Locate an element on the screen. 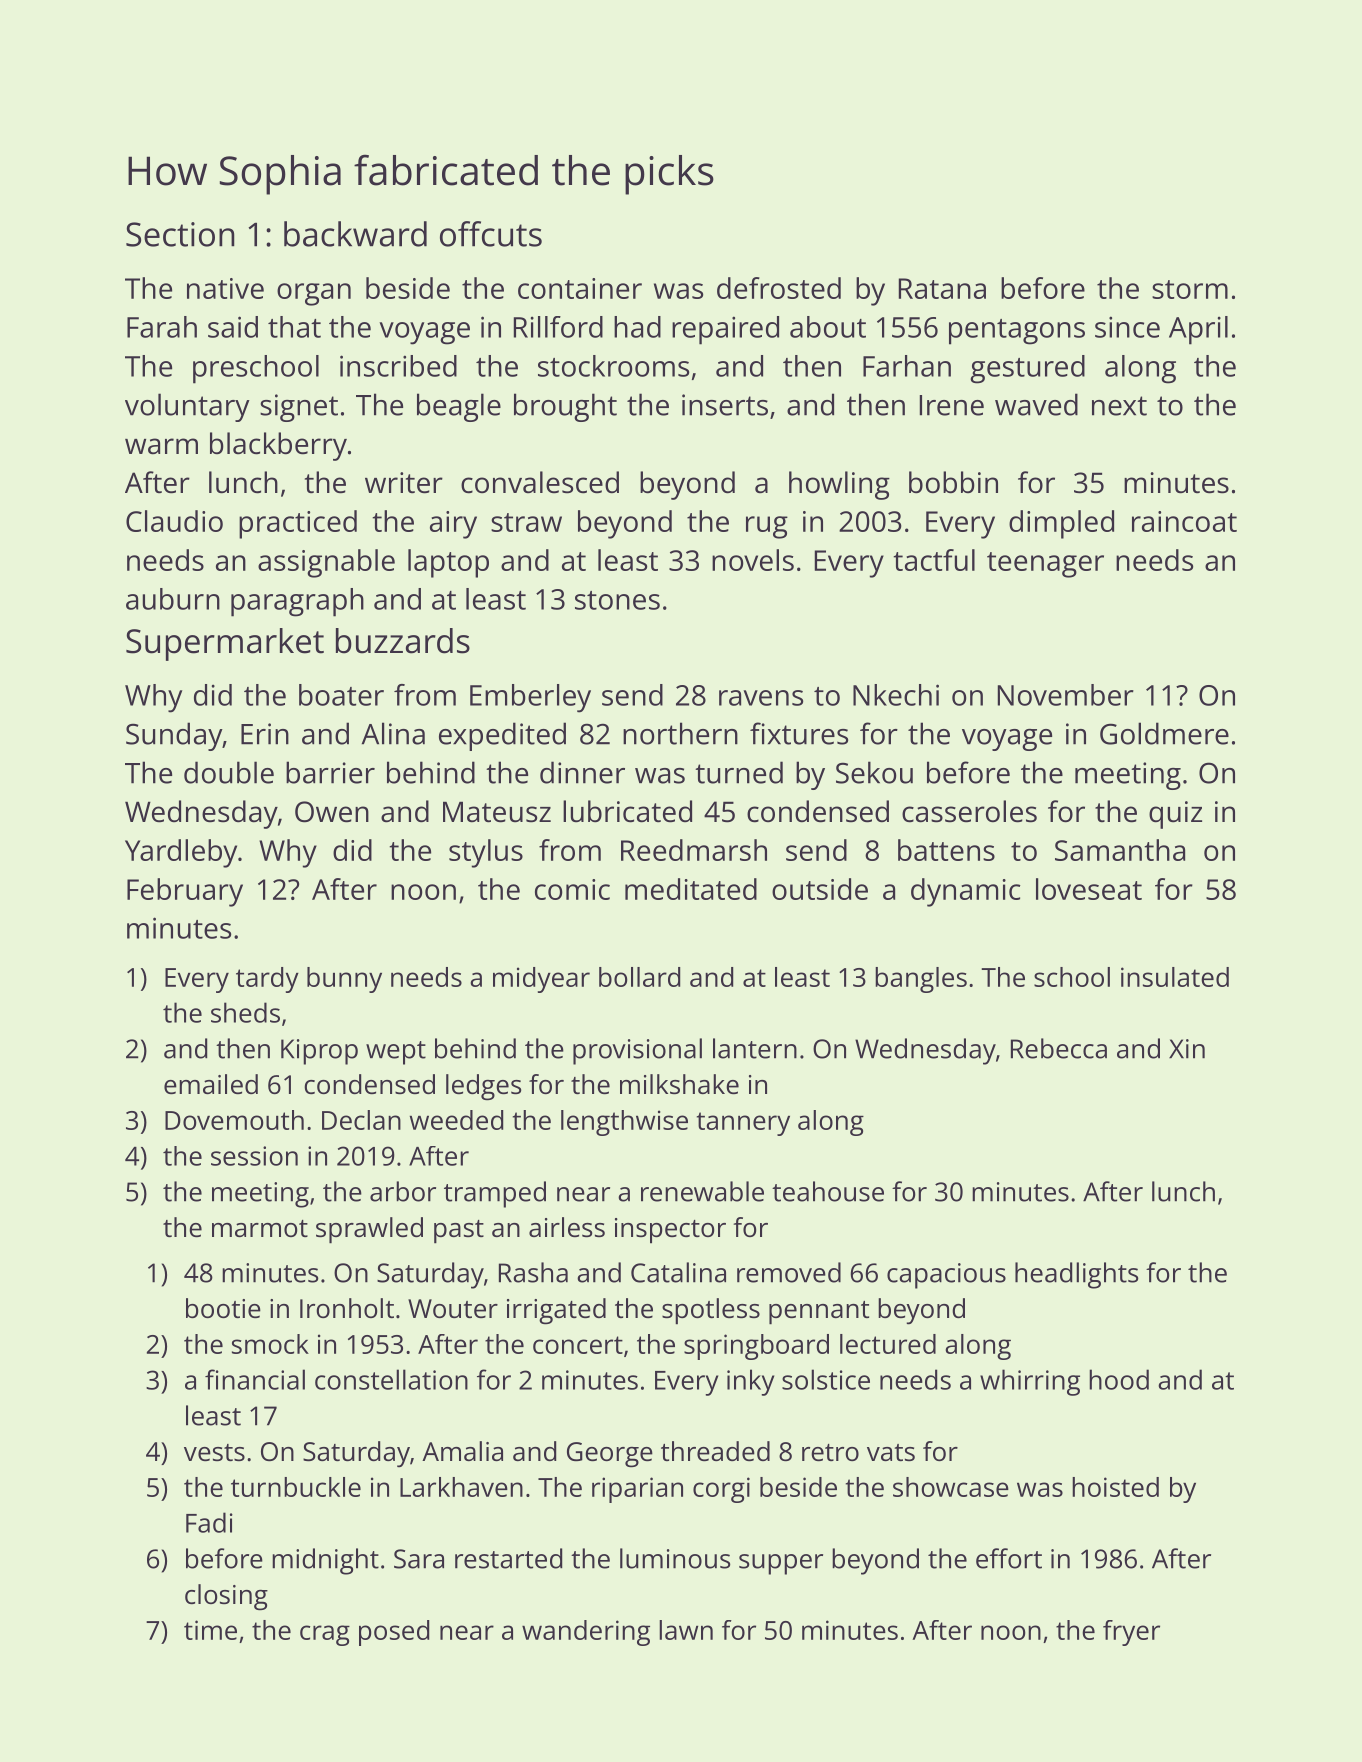 Image resolution: width=1362 pixels, height=1762 pixels. warm is located at coordinates (161, 446).
